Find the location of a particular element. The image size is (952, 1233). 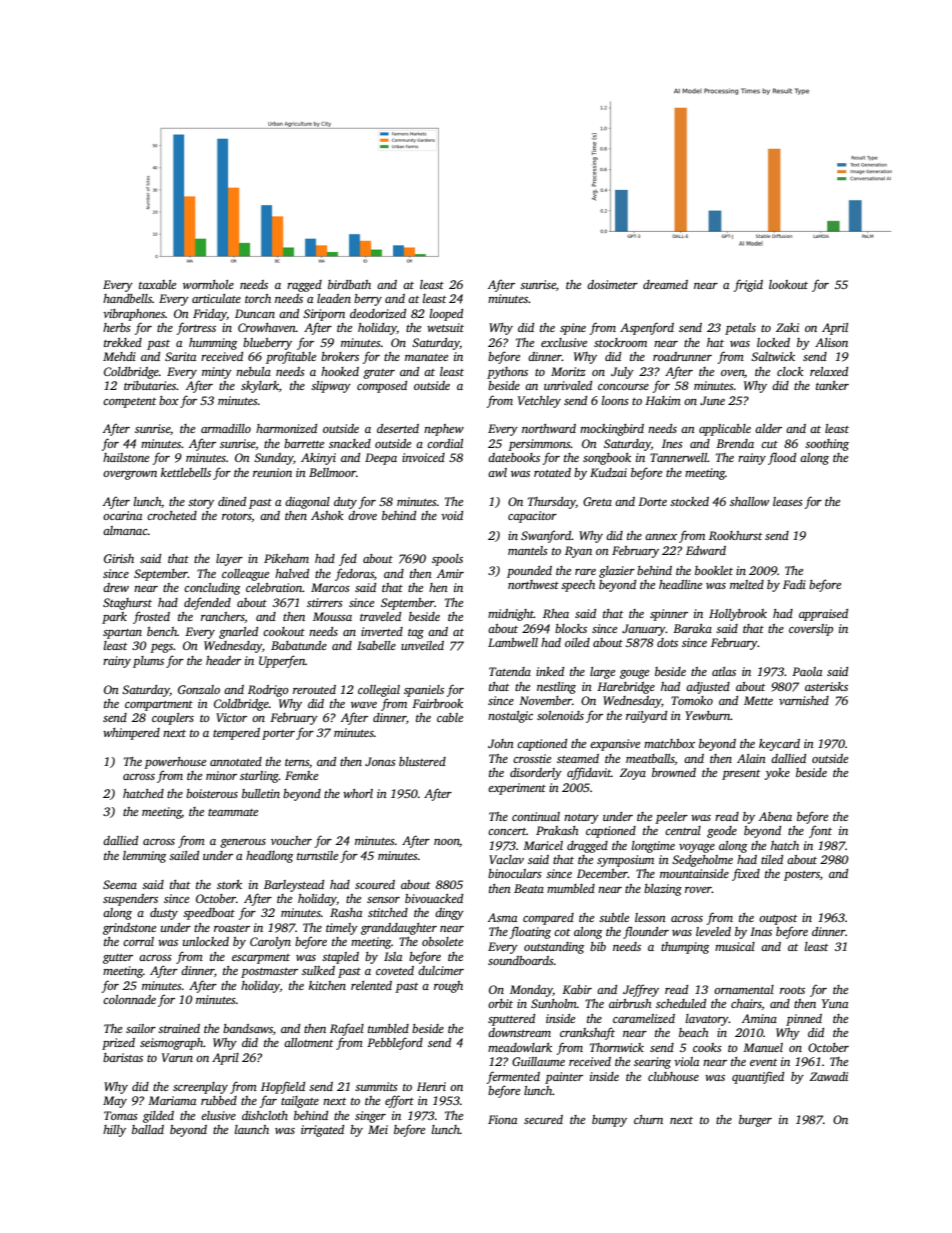

tempered is located at coordinates (236, 734).
